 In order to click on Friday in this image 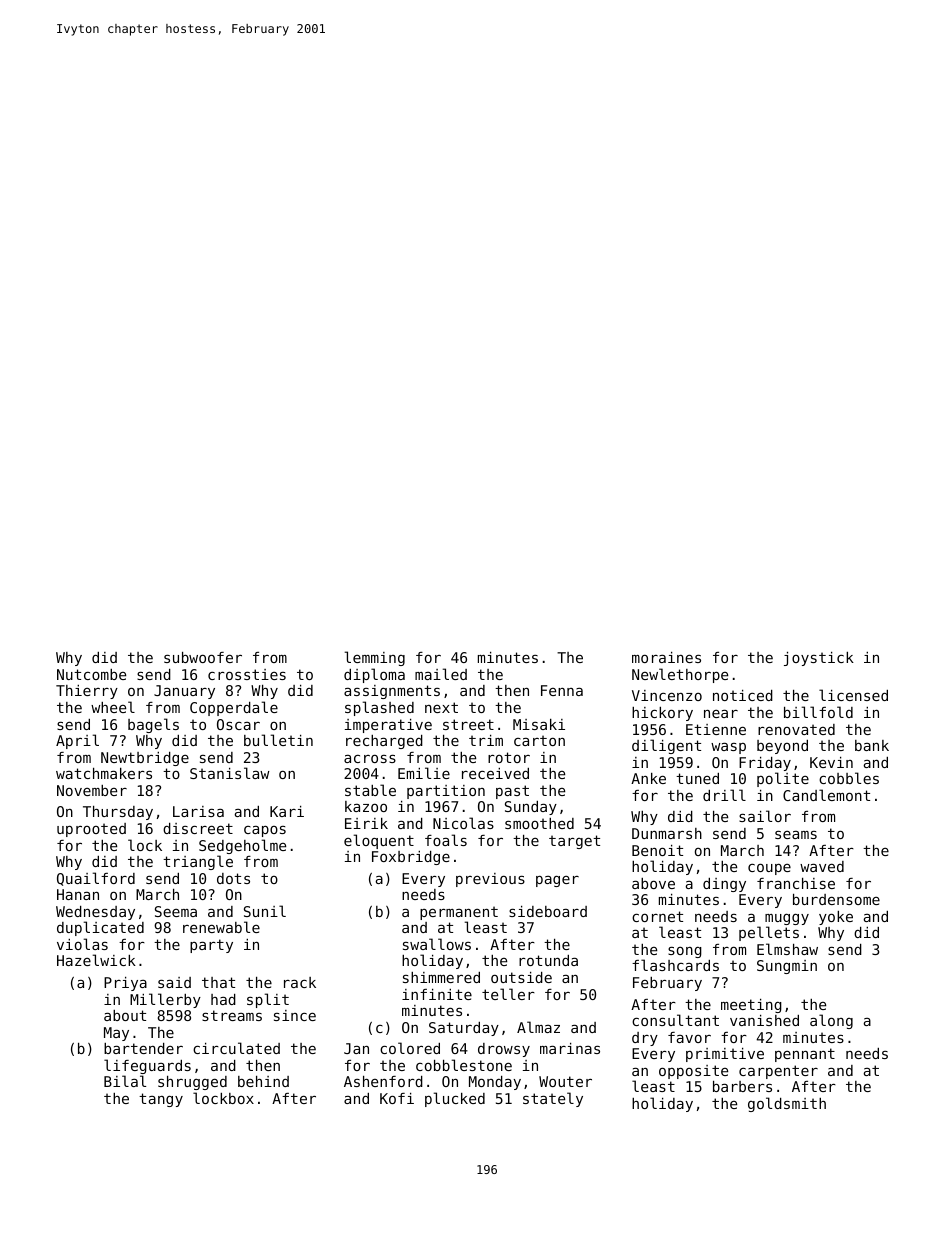, I will do `click(765, 764)`.
